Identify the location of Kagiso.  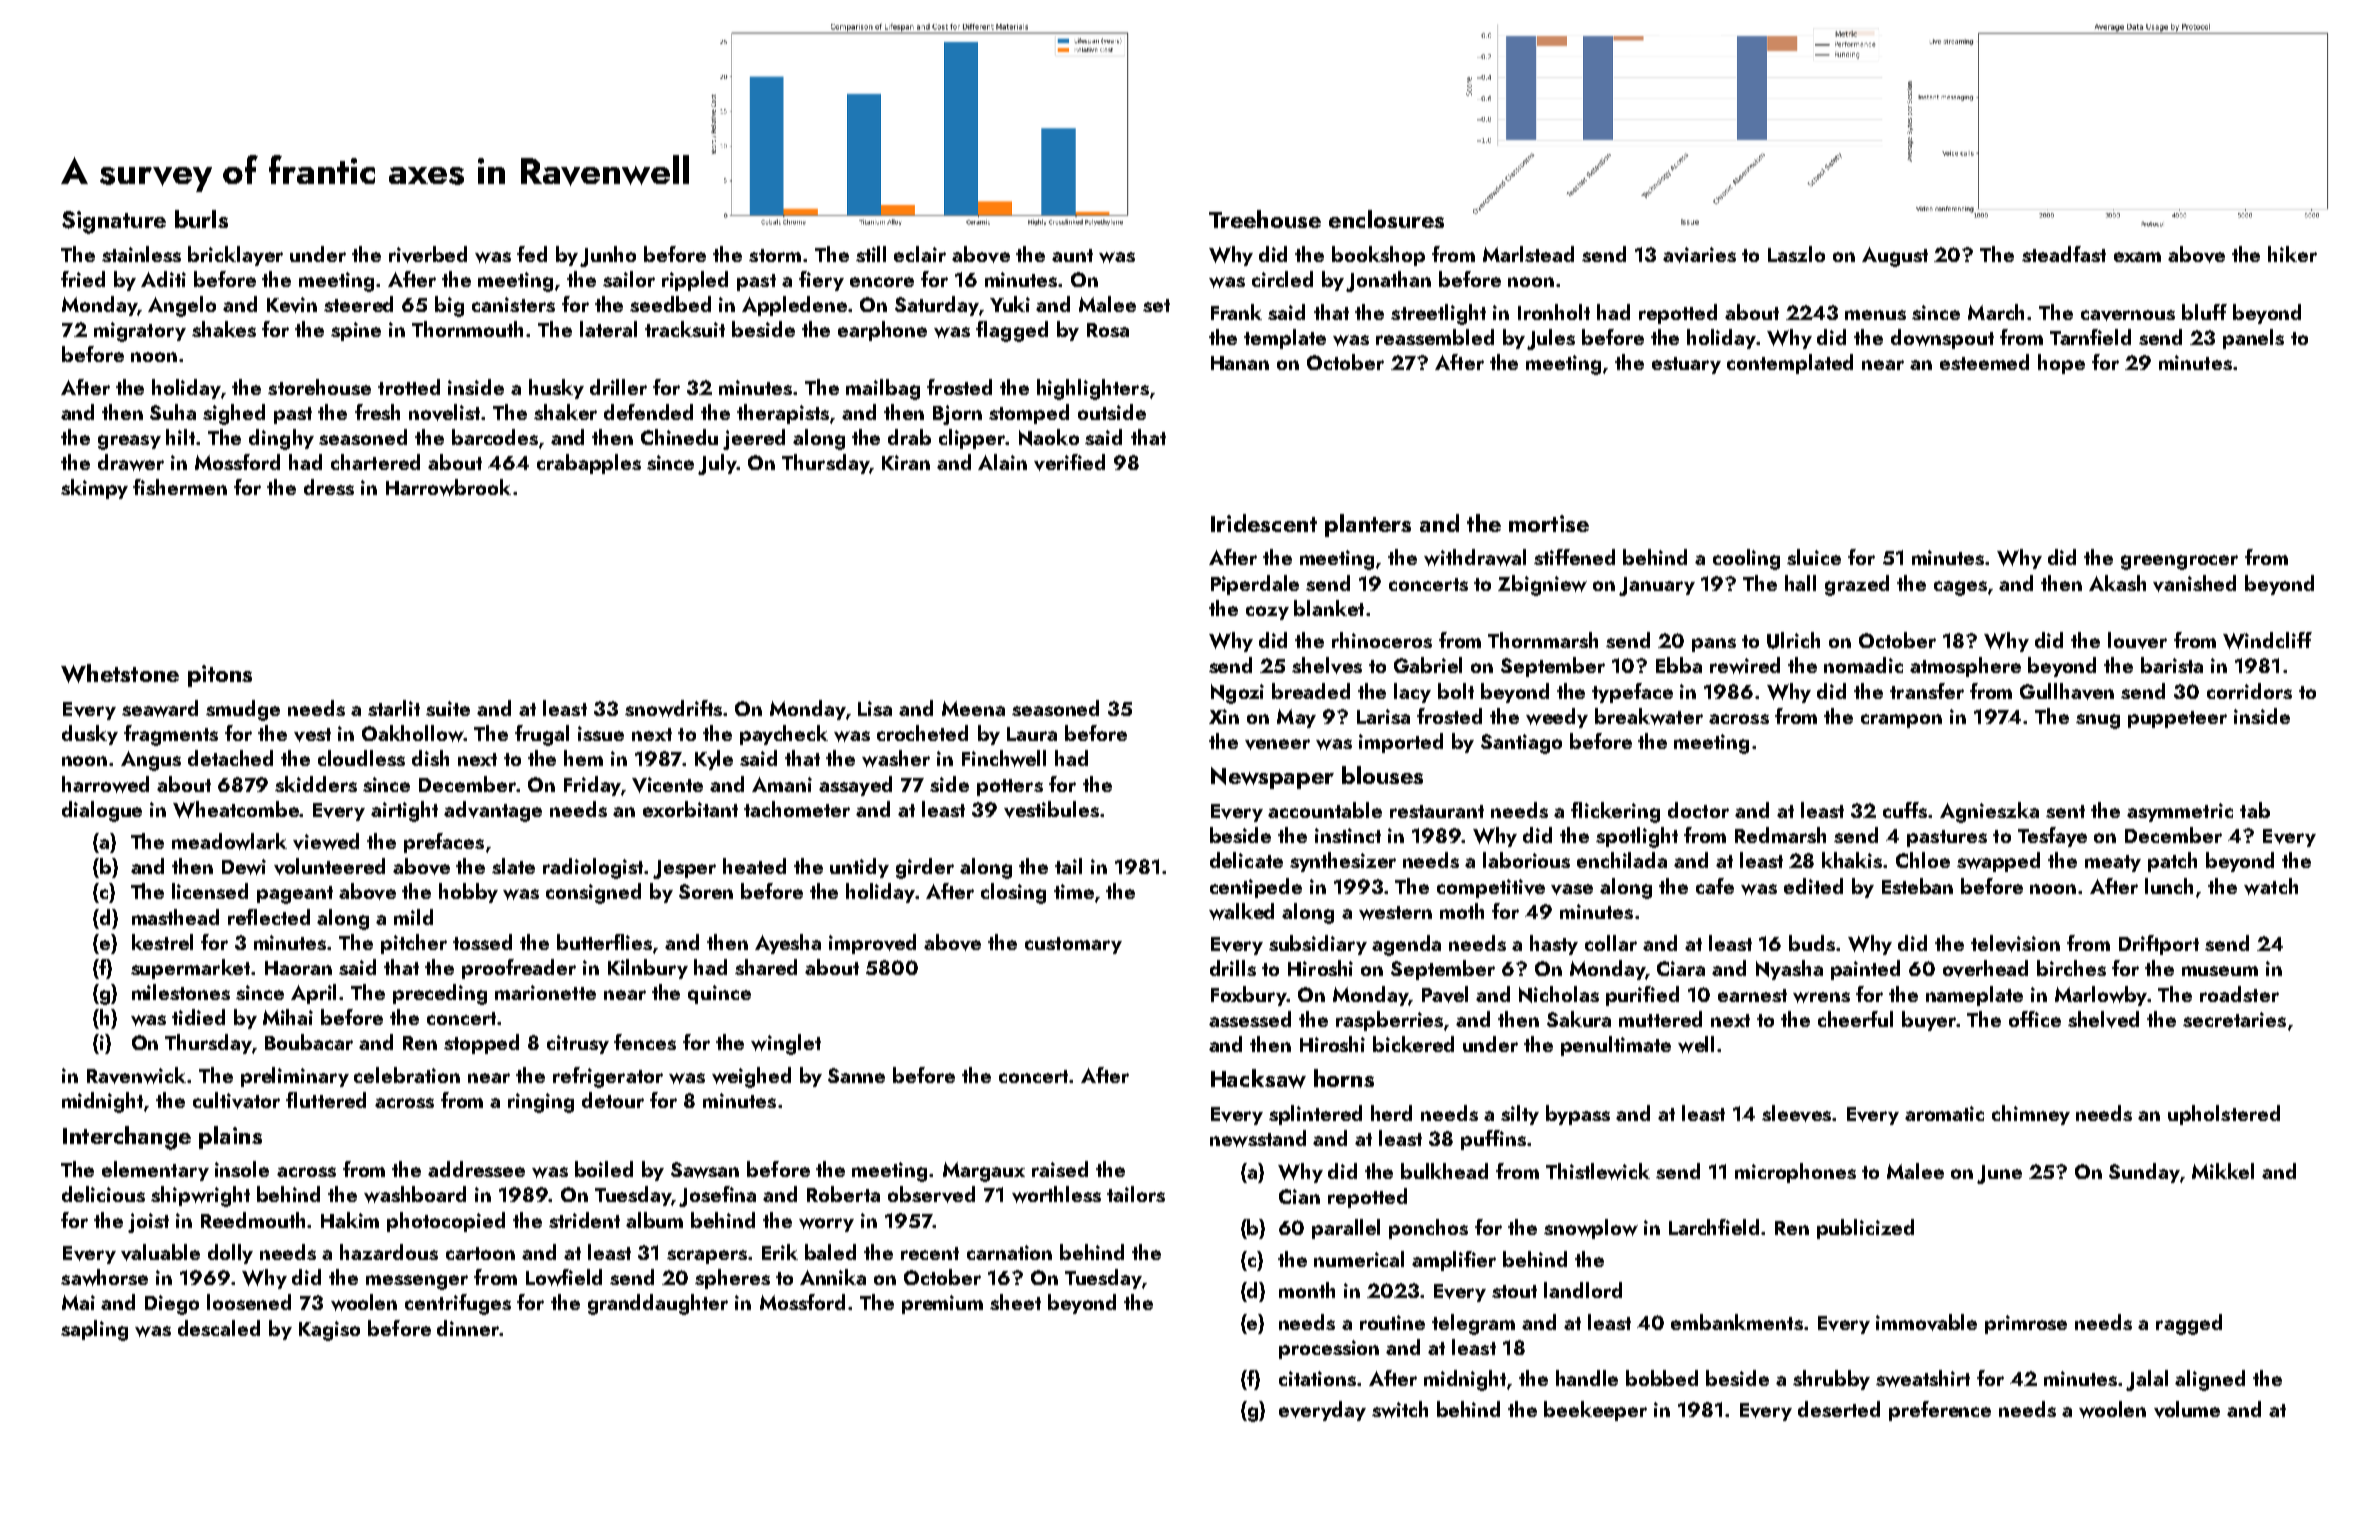
(329, 1331).
